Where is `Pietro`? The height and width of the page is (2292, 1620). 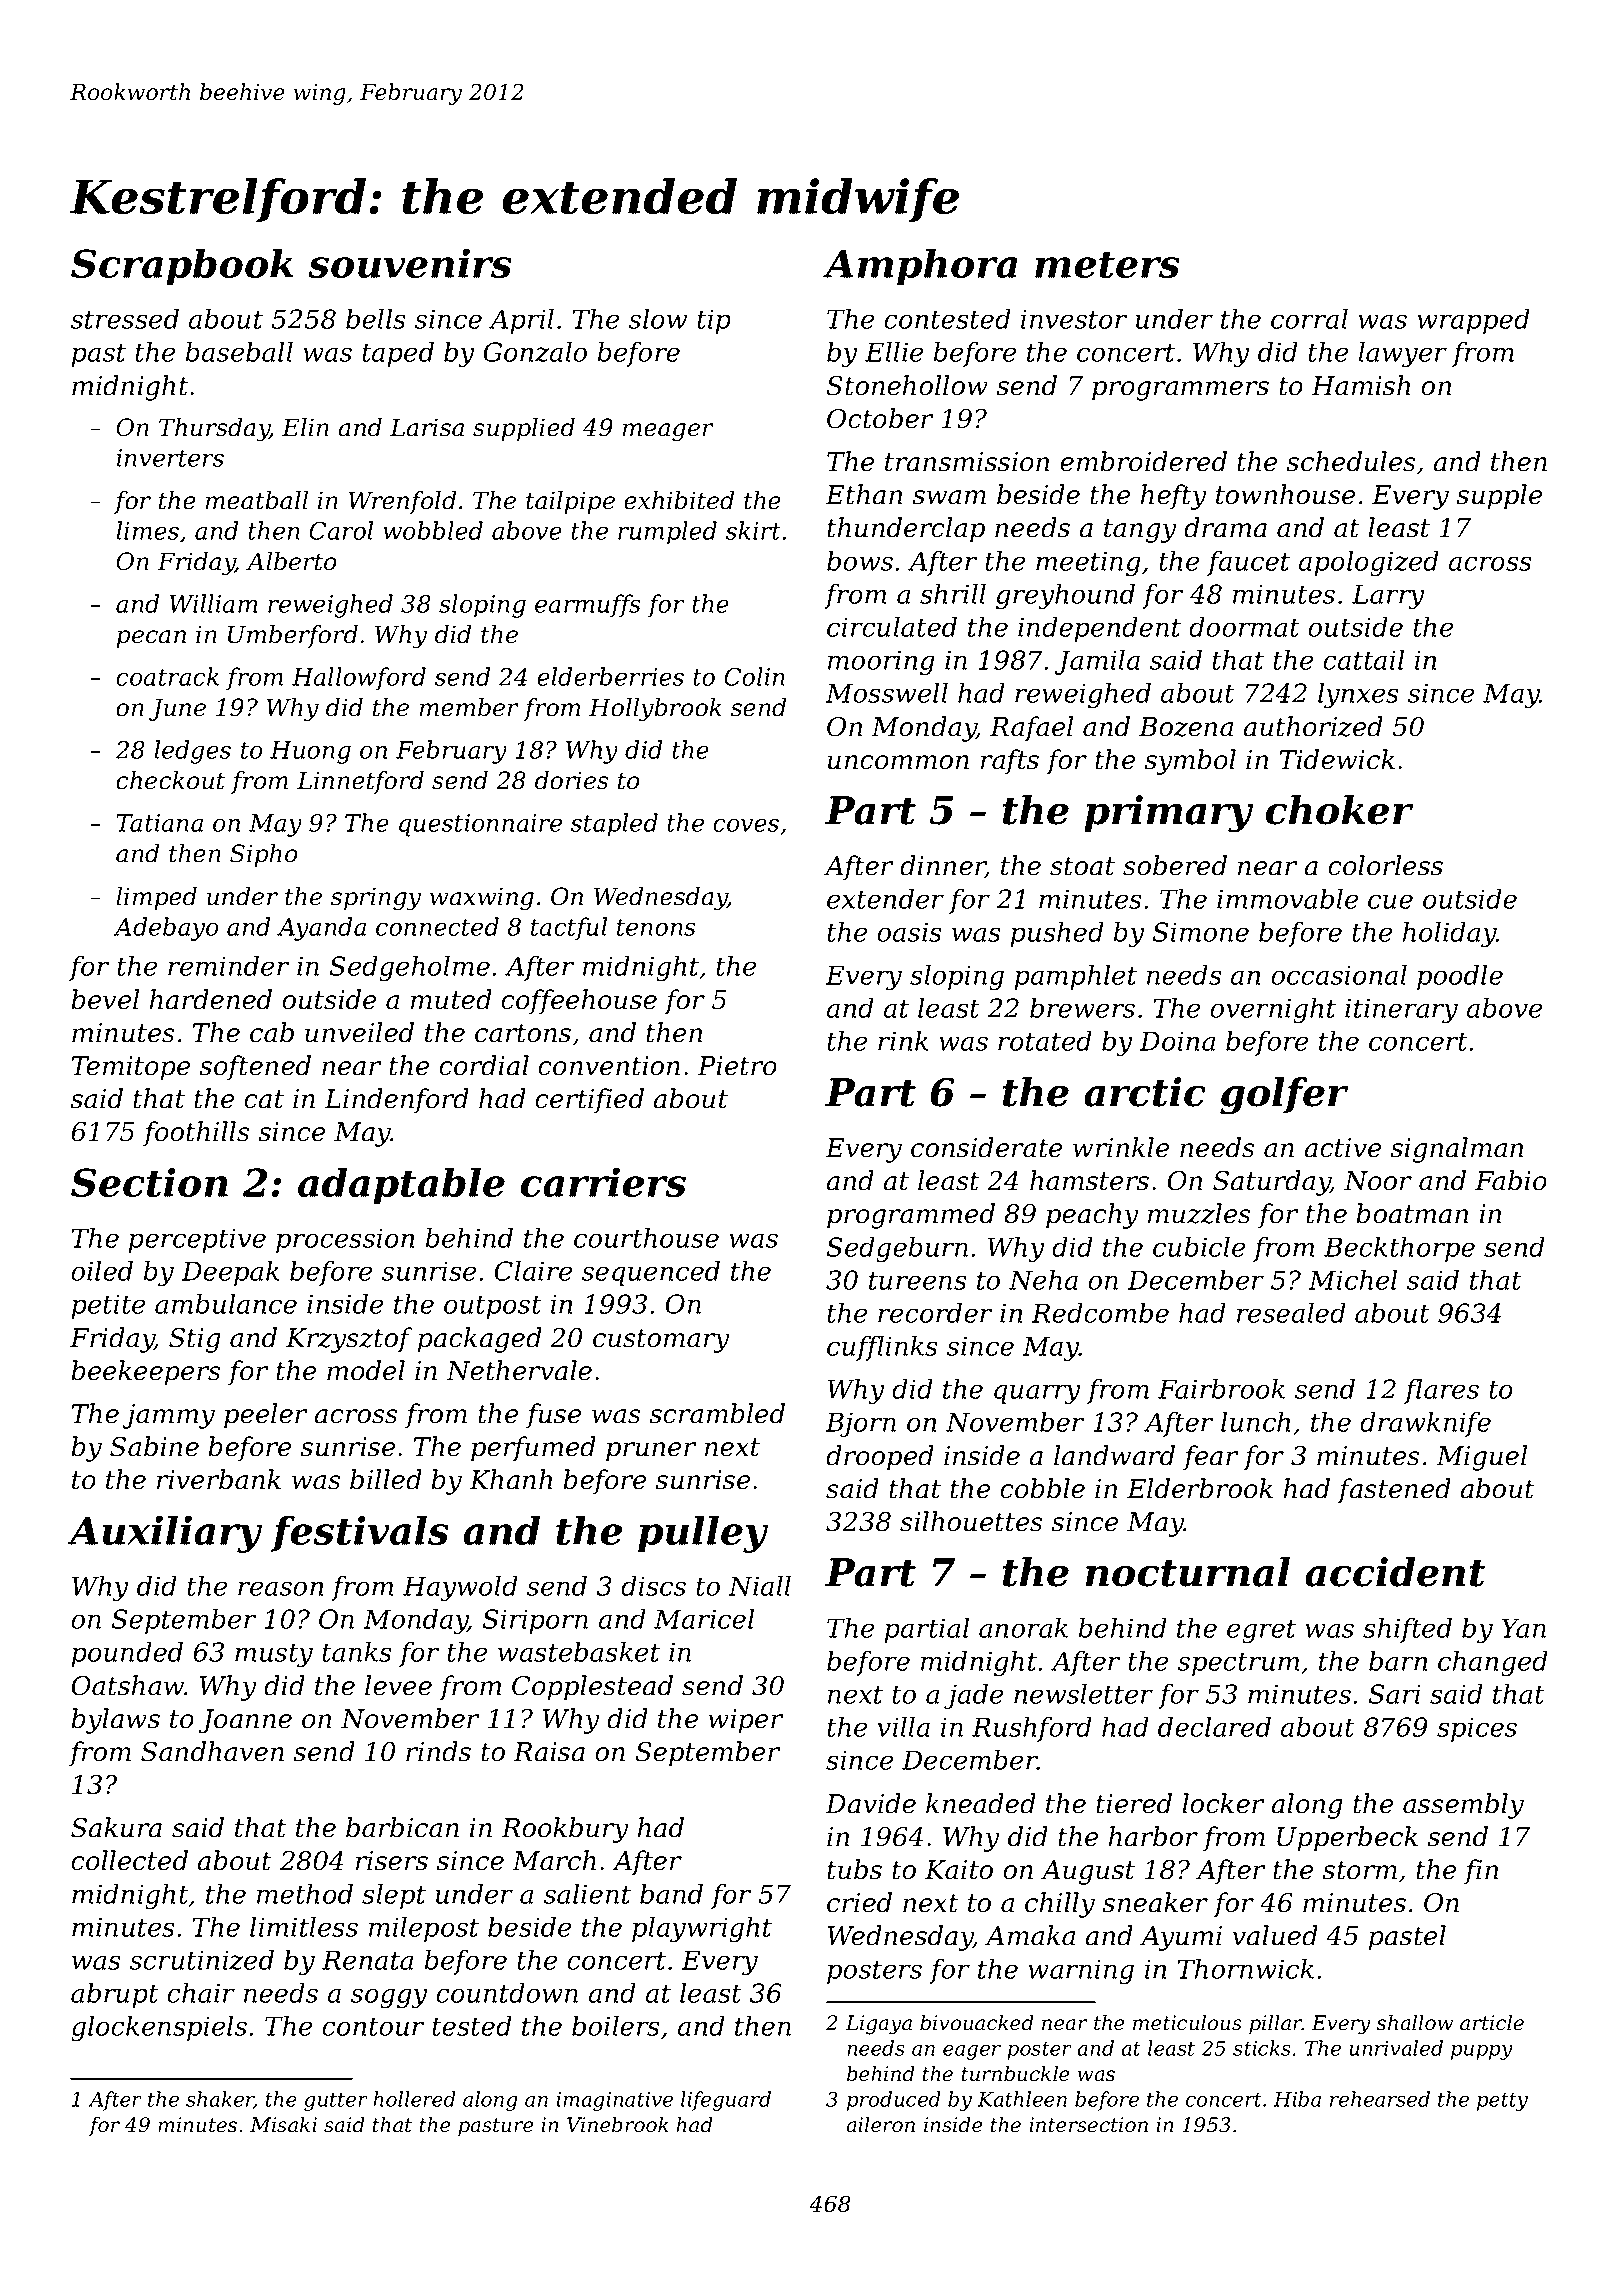 Pietro is located at coordinates (737, 1066).
